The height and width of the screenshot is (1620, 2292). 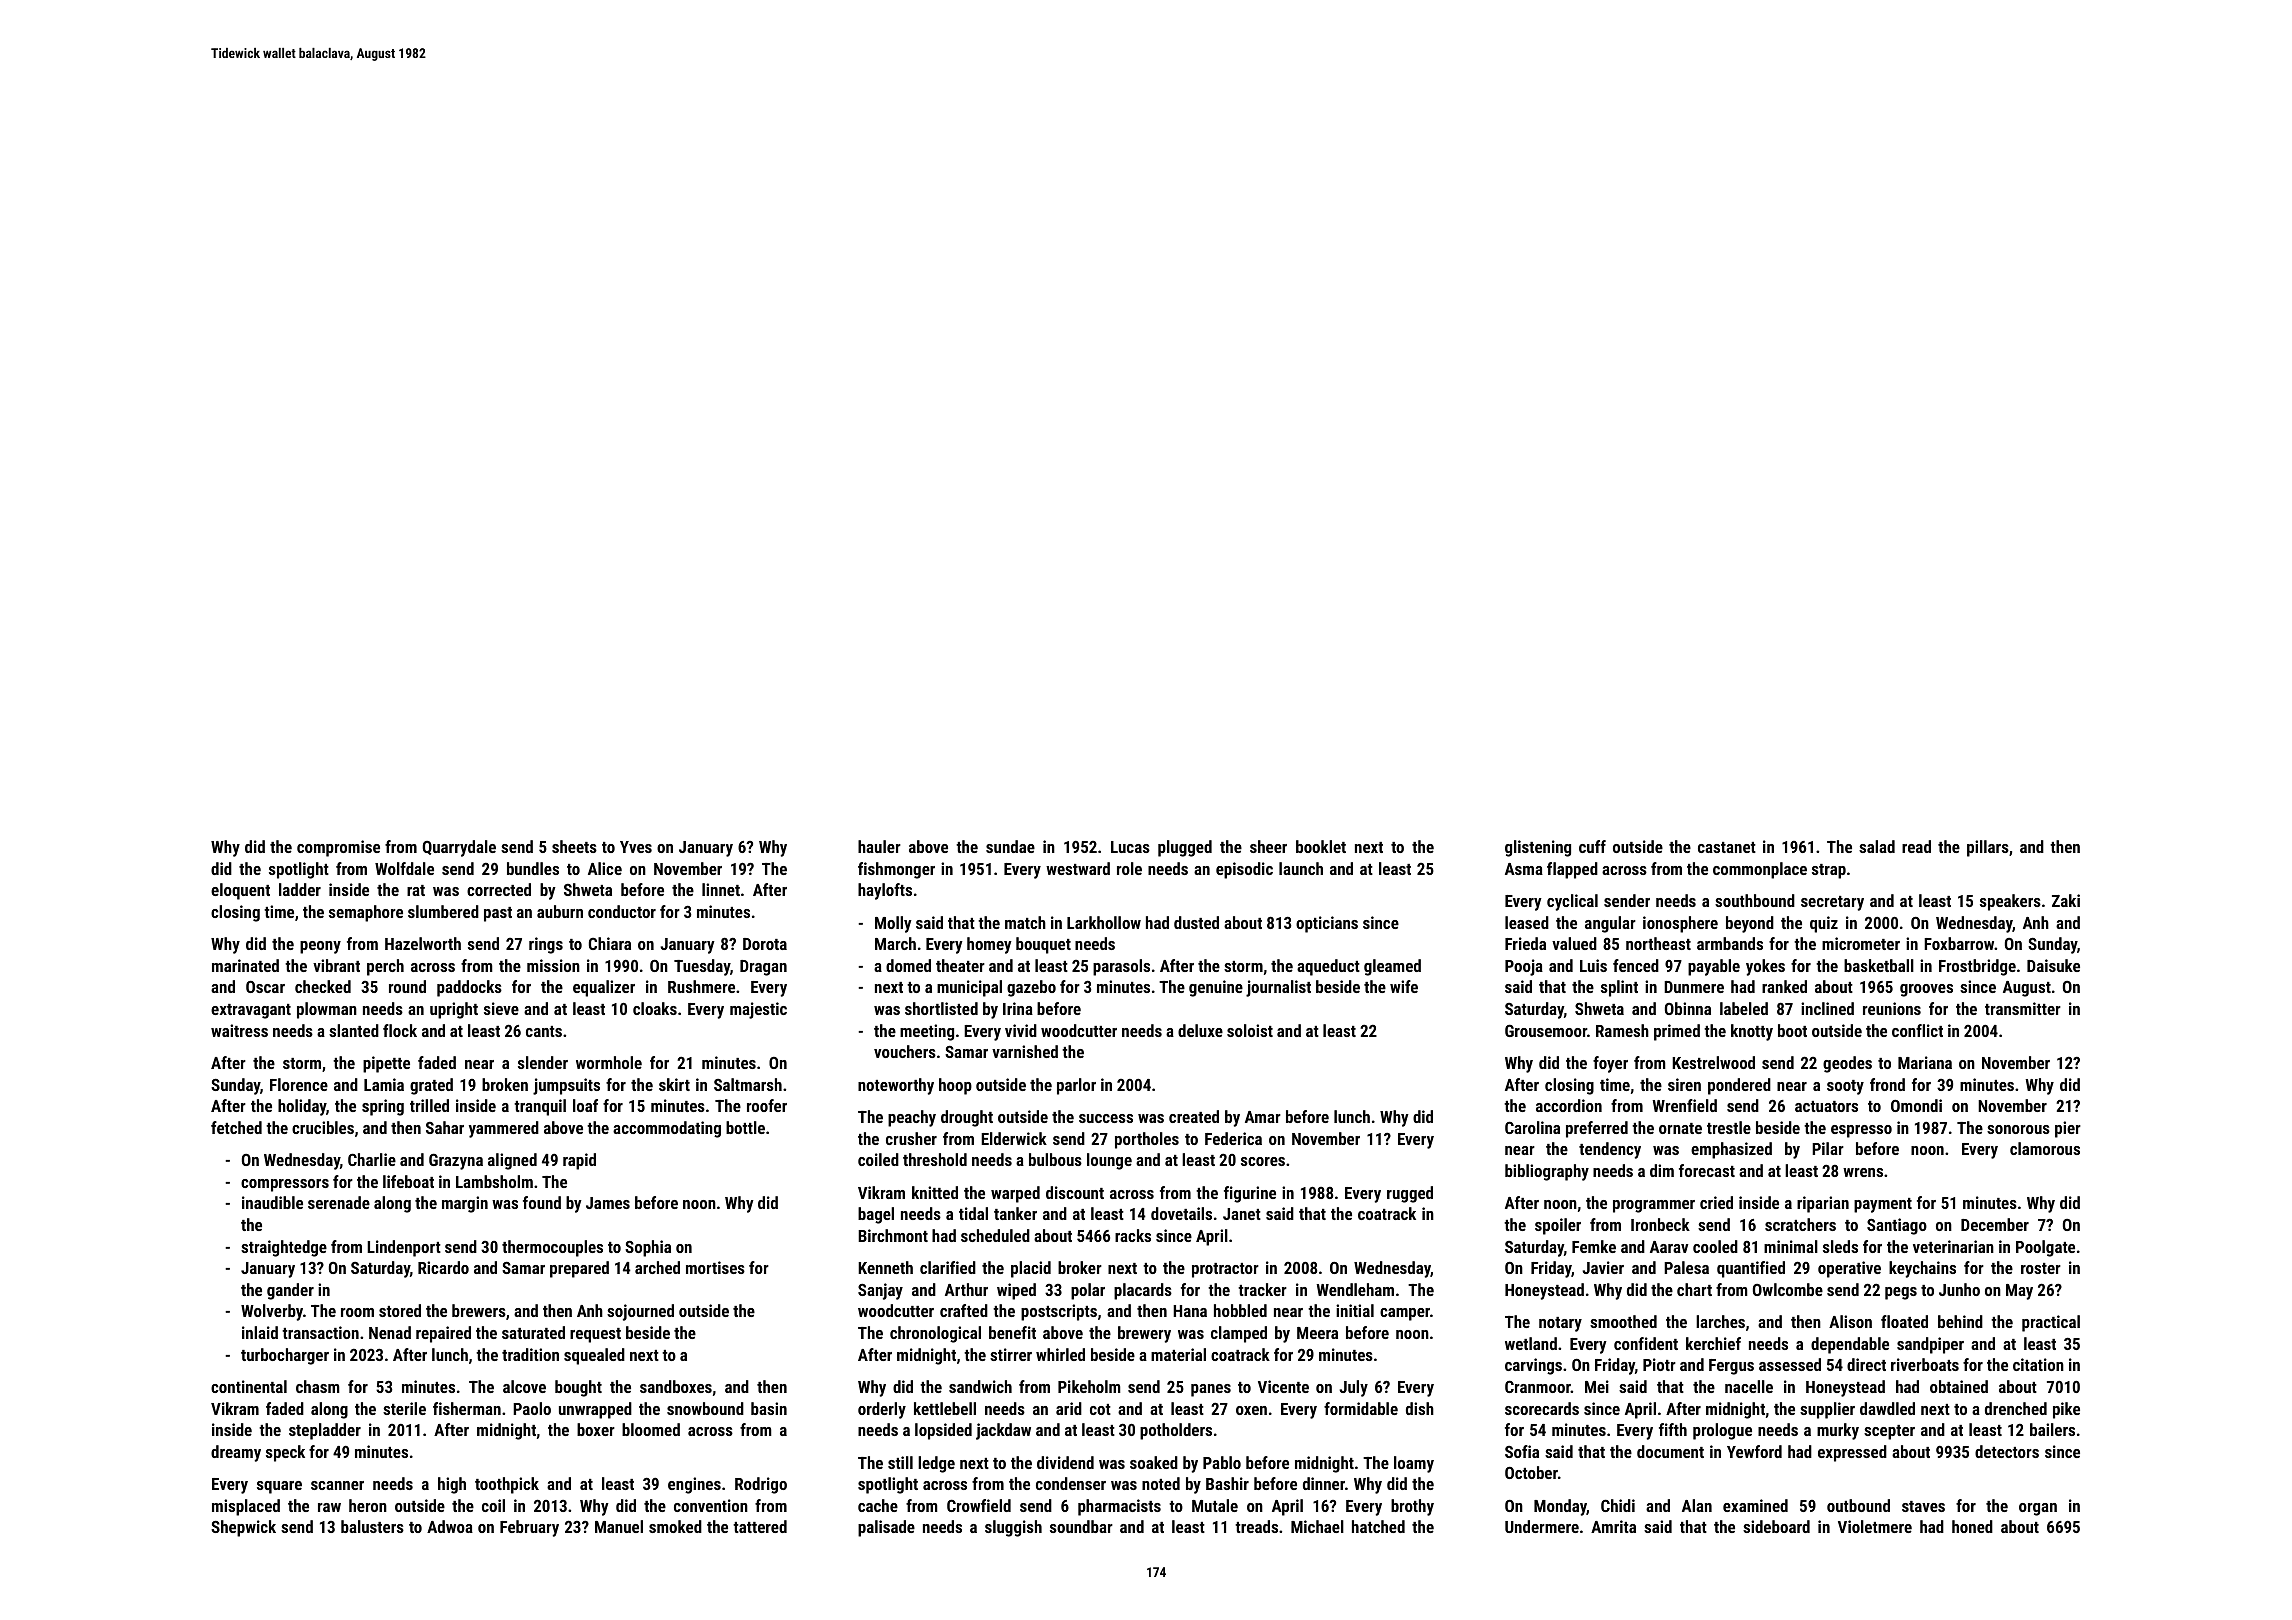 I want to click on margin, so click(x=465, y=1204).
